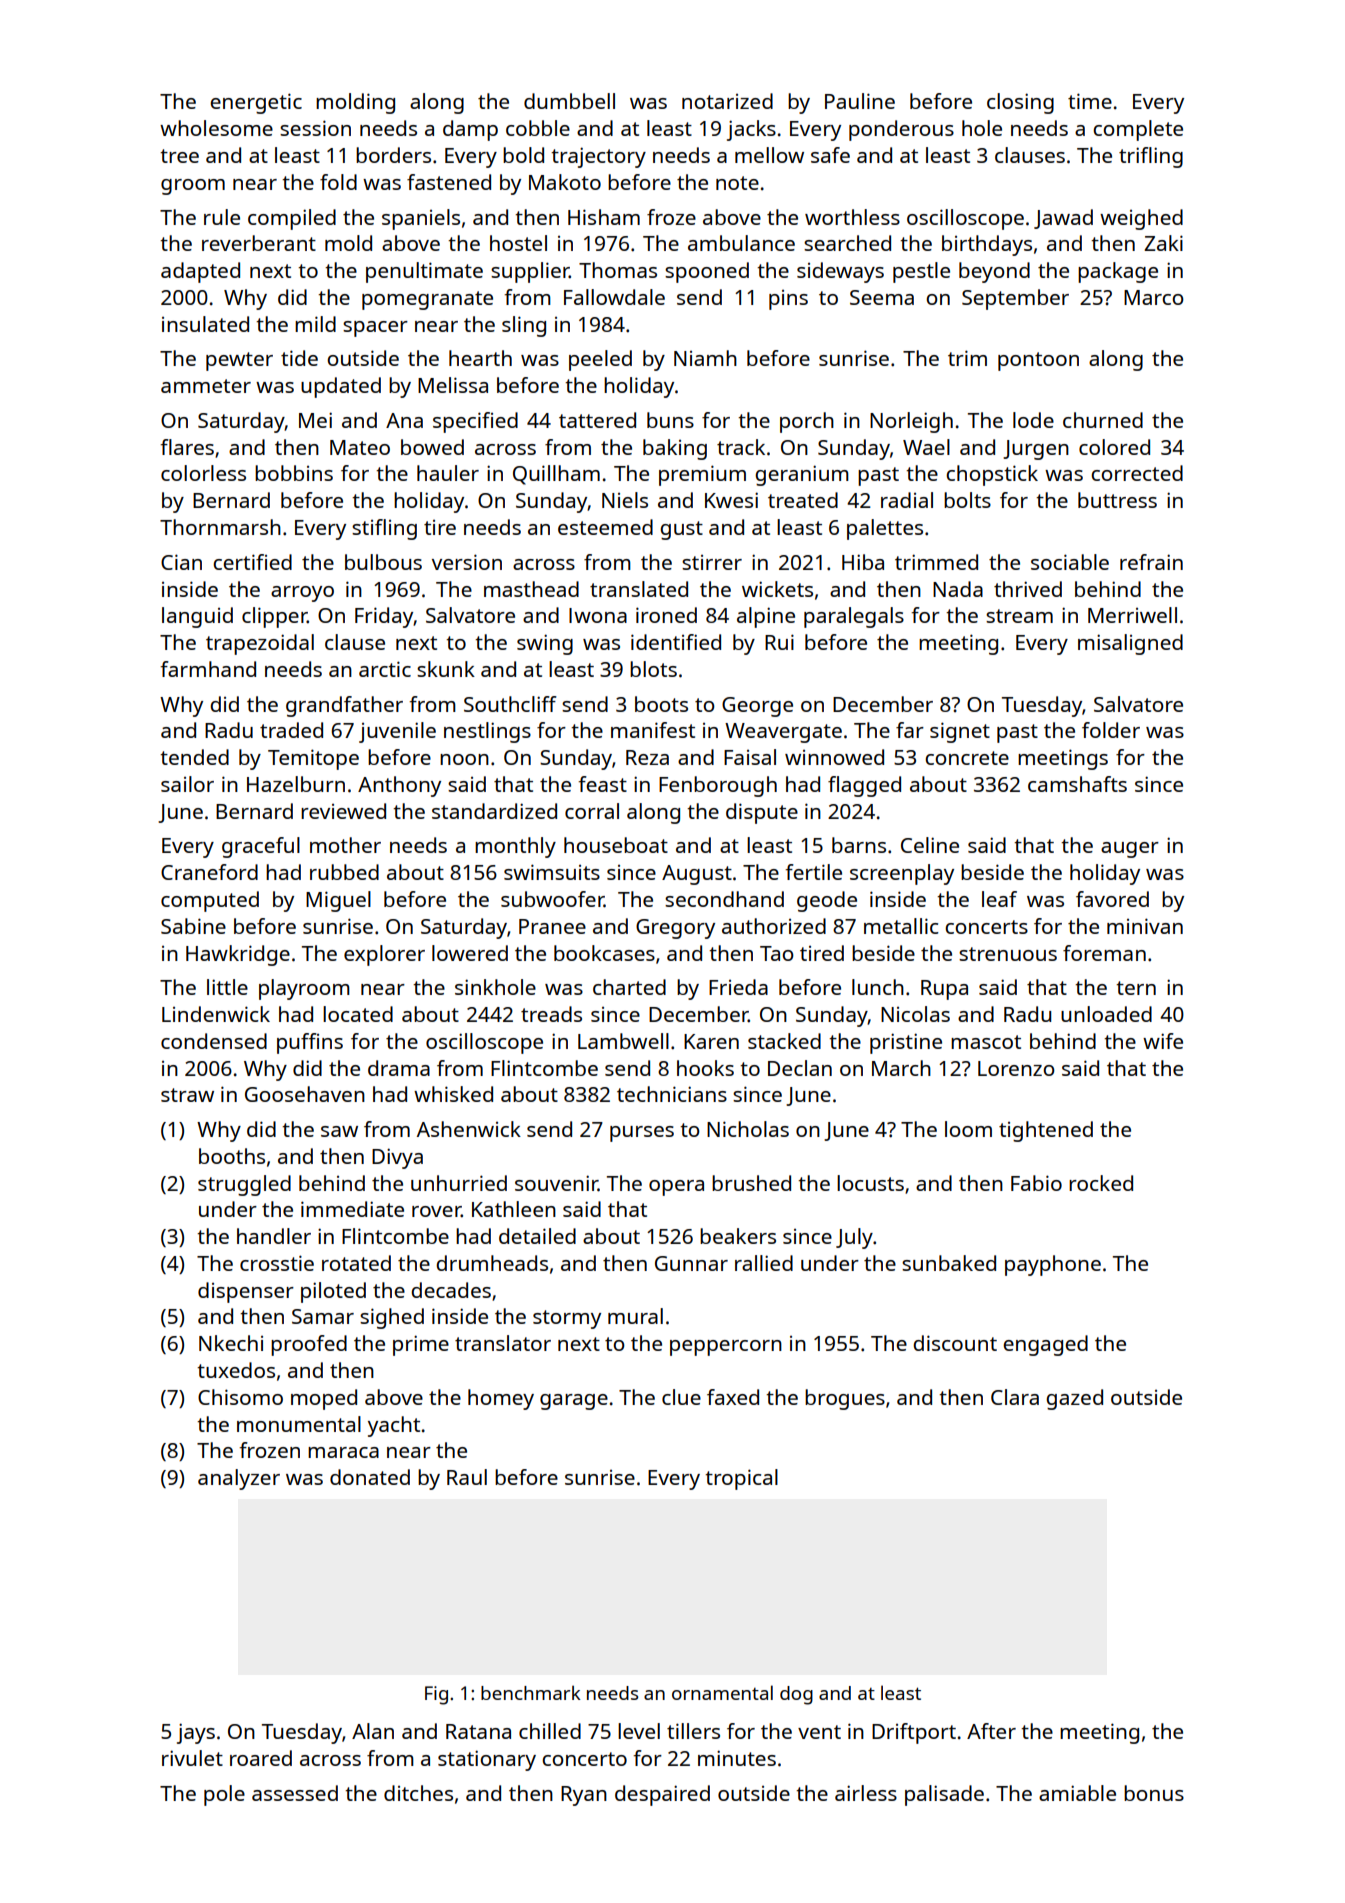 The image size is (1345, 1903). What do you see at coordinates (1045, 1345) in the screenshot?
I see `engaged` at bounding box center [1045, 1345].
